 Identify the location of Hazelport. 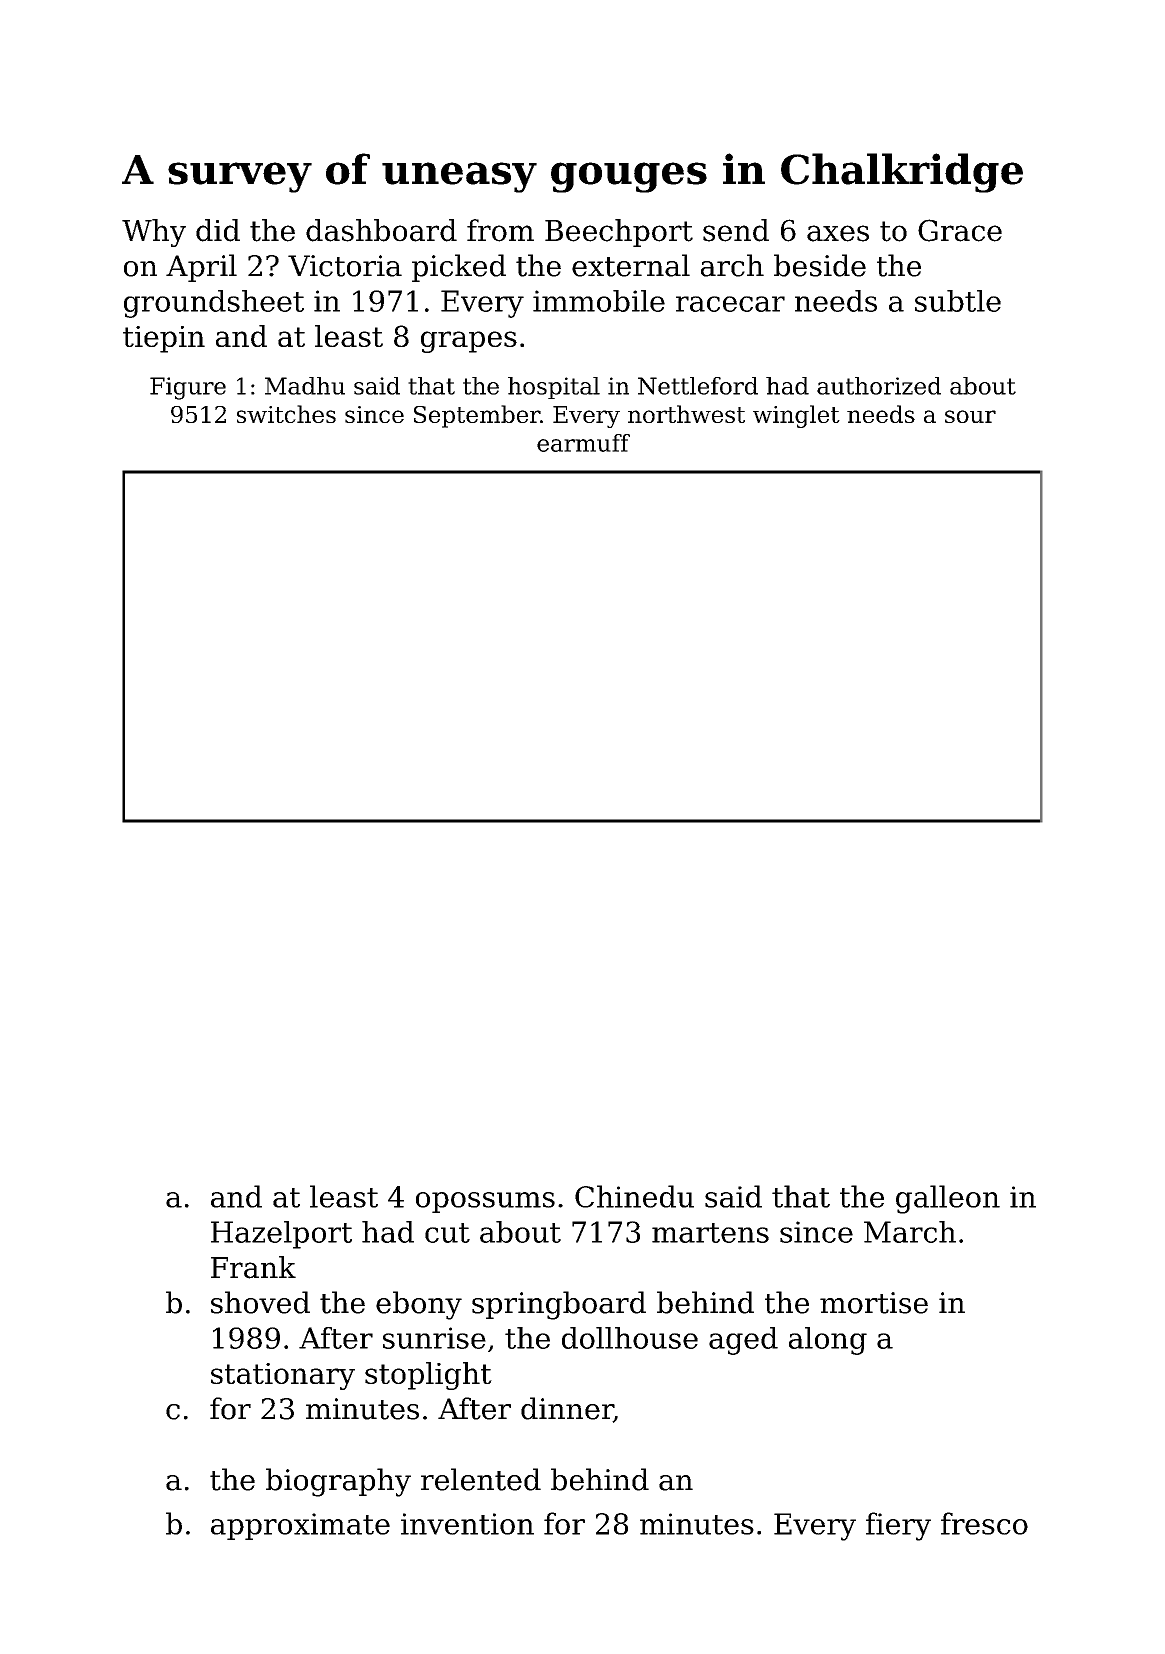
(281, 1235).
